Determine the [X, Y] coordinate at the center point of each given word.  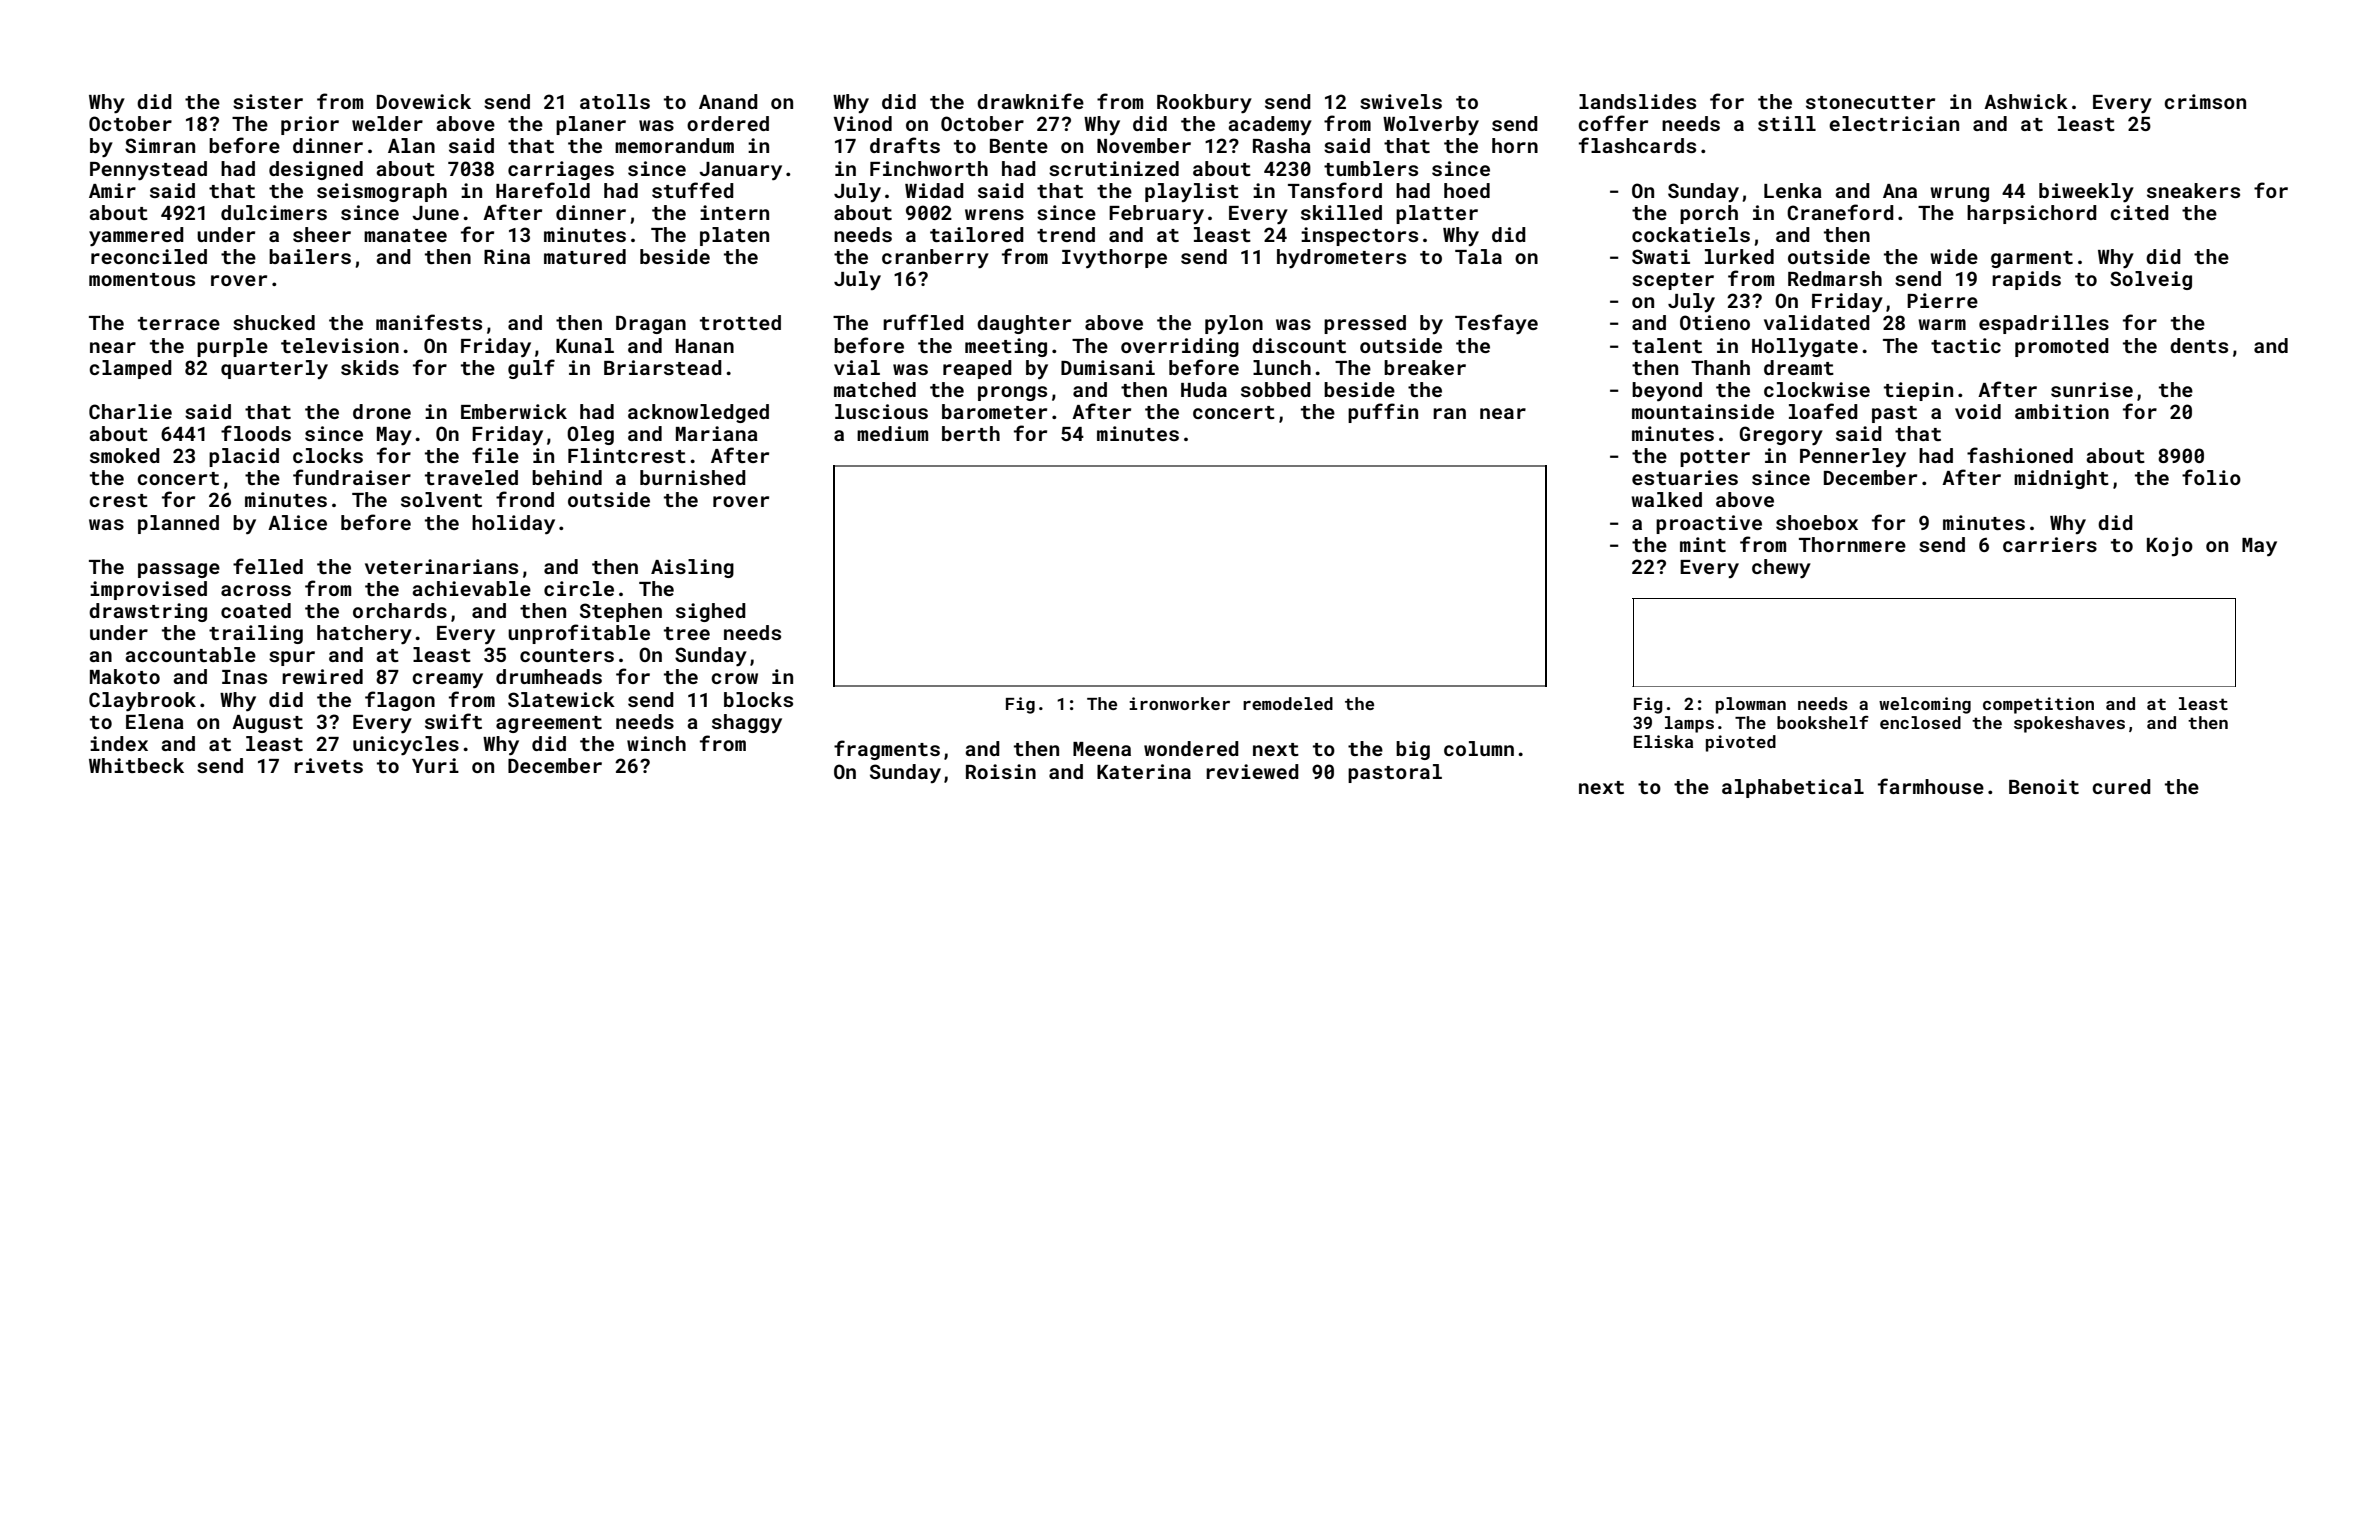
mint [1703, 544]
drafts [905, 145]
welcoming [1925, 705]
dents [2199, 345]
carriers [2050, 544]
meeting [1006, 347]
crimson [2205, 101]
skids [370, 367]
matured [585, 256]
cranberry [935, 259]
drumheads [549, 676]
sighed [711, 612]
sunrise [2092, 389]
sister [268, 101]
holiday [513, 525]
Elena [155, 721]
